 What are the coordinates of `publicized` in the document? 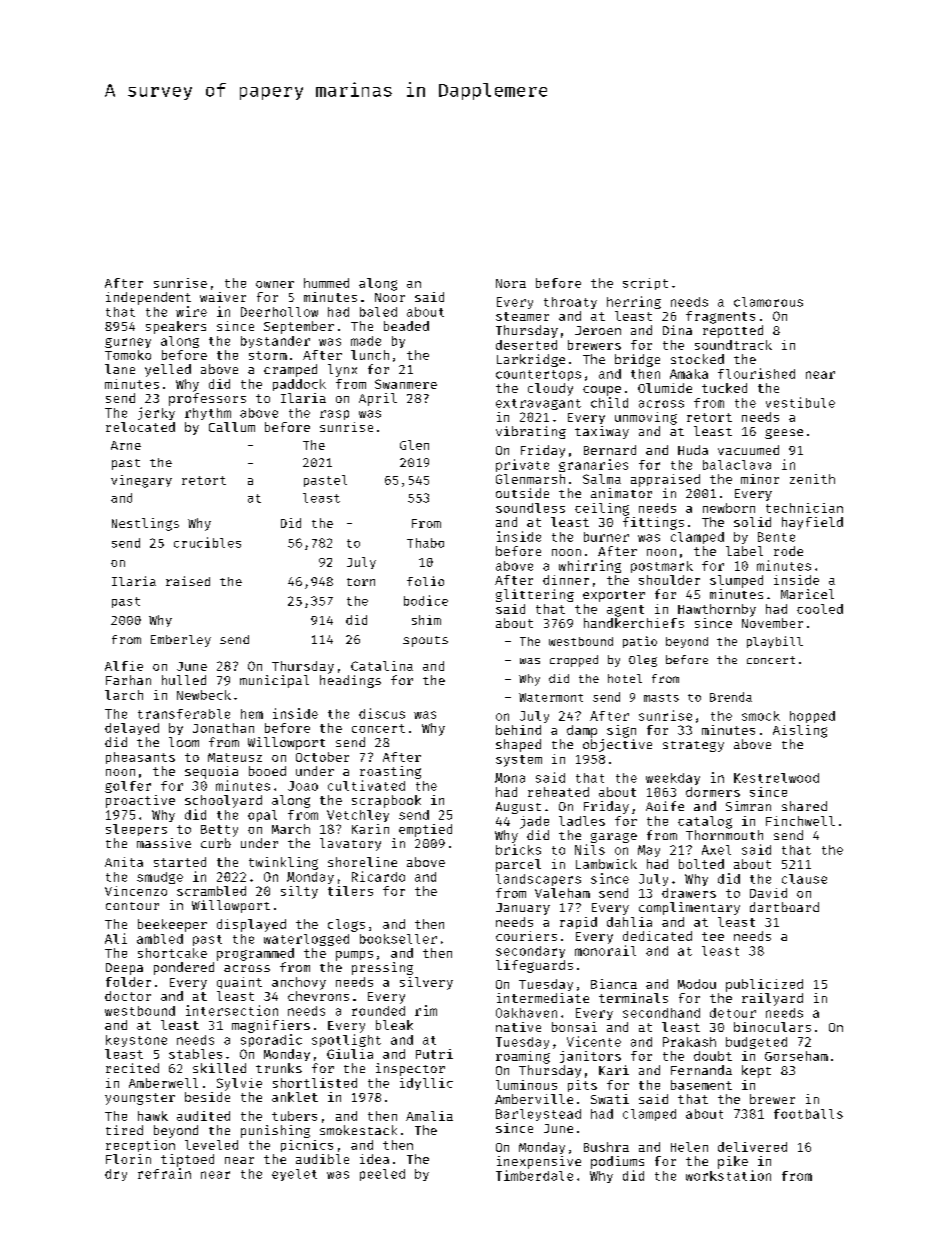 It's located at (764, 985).
